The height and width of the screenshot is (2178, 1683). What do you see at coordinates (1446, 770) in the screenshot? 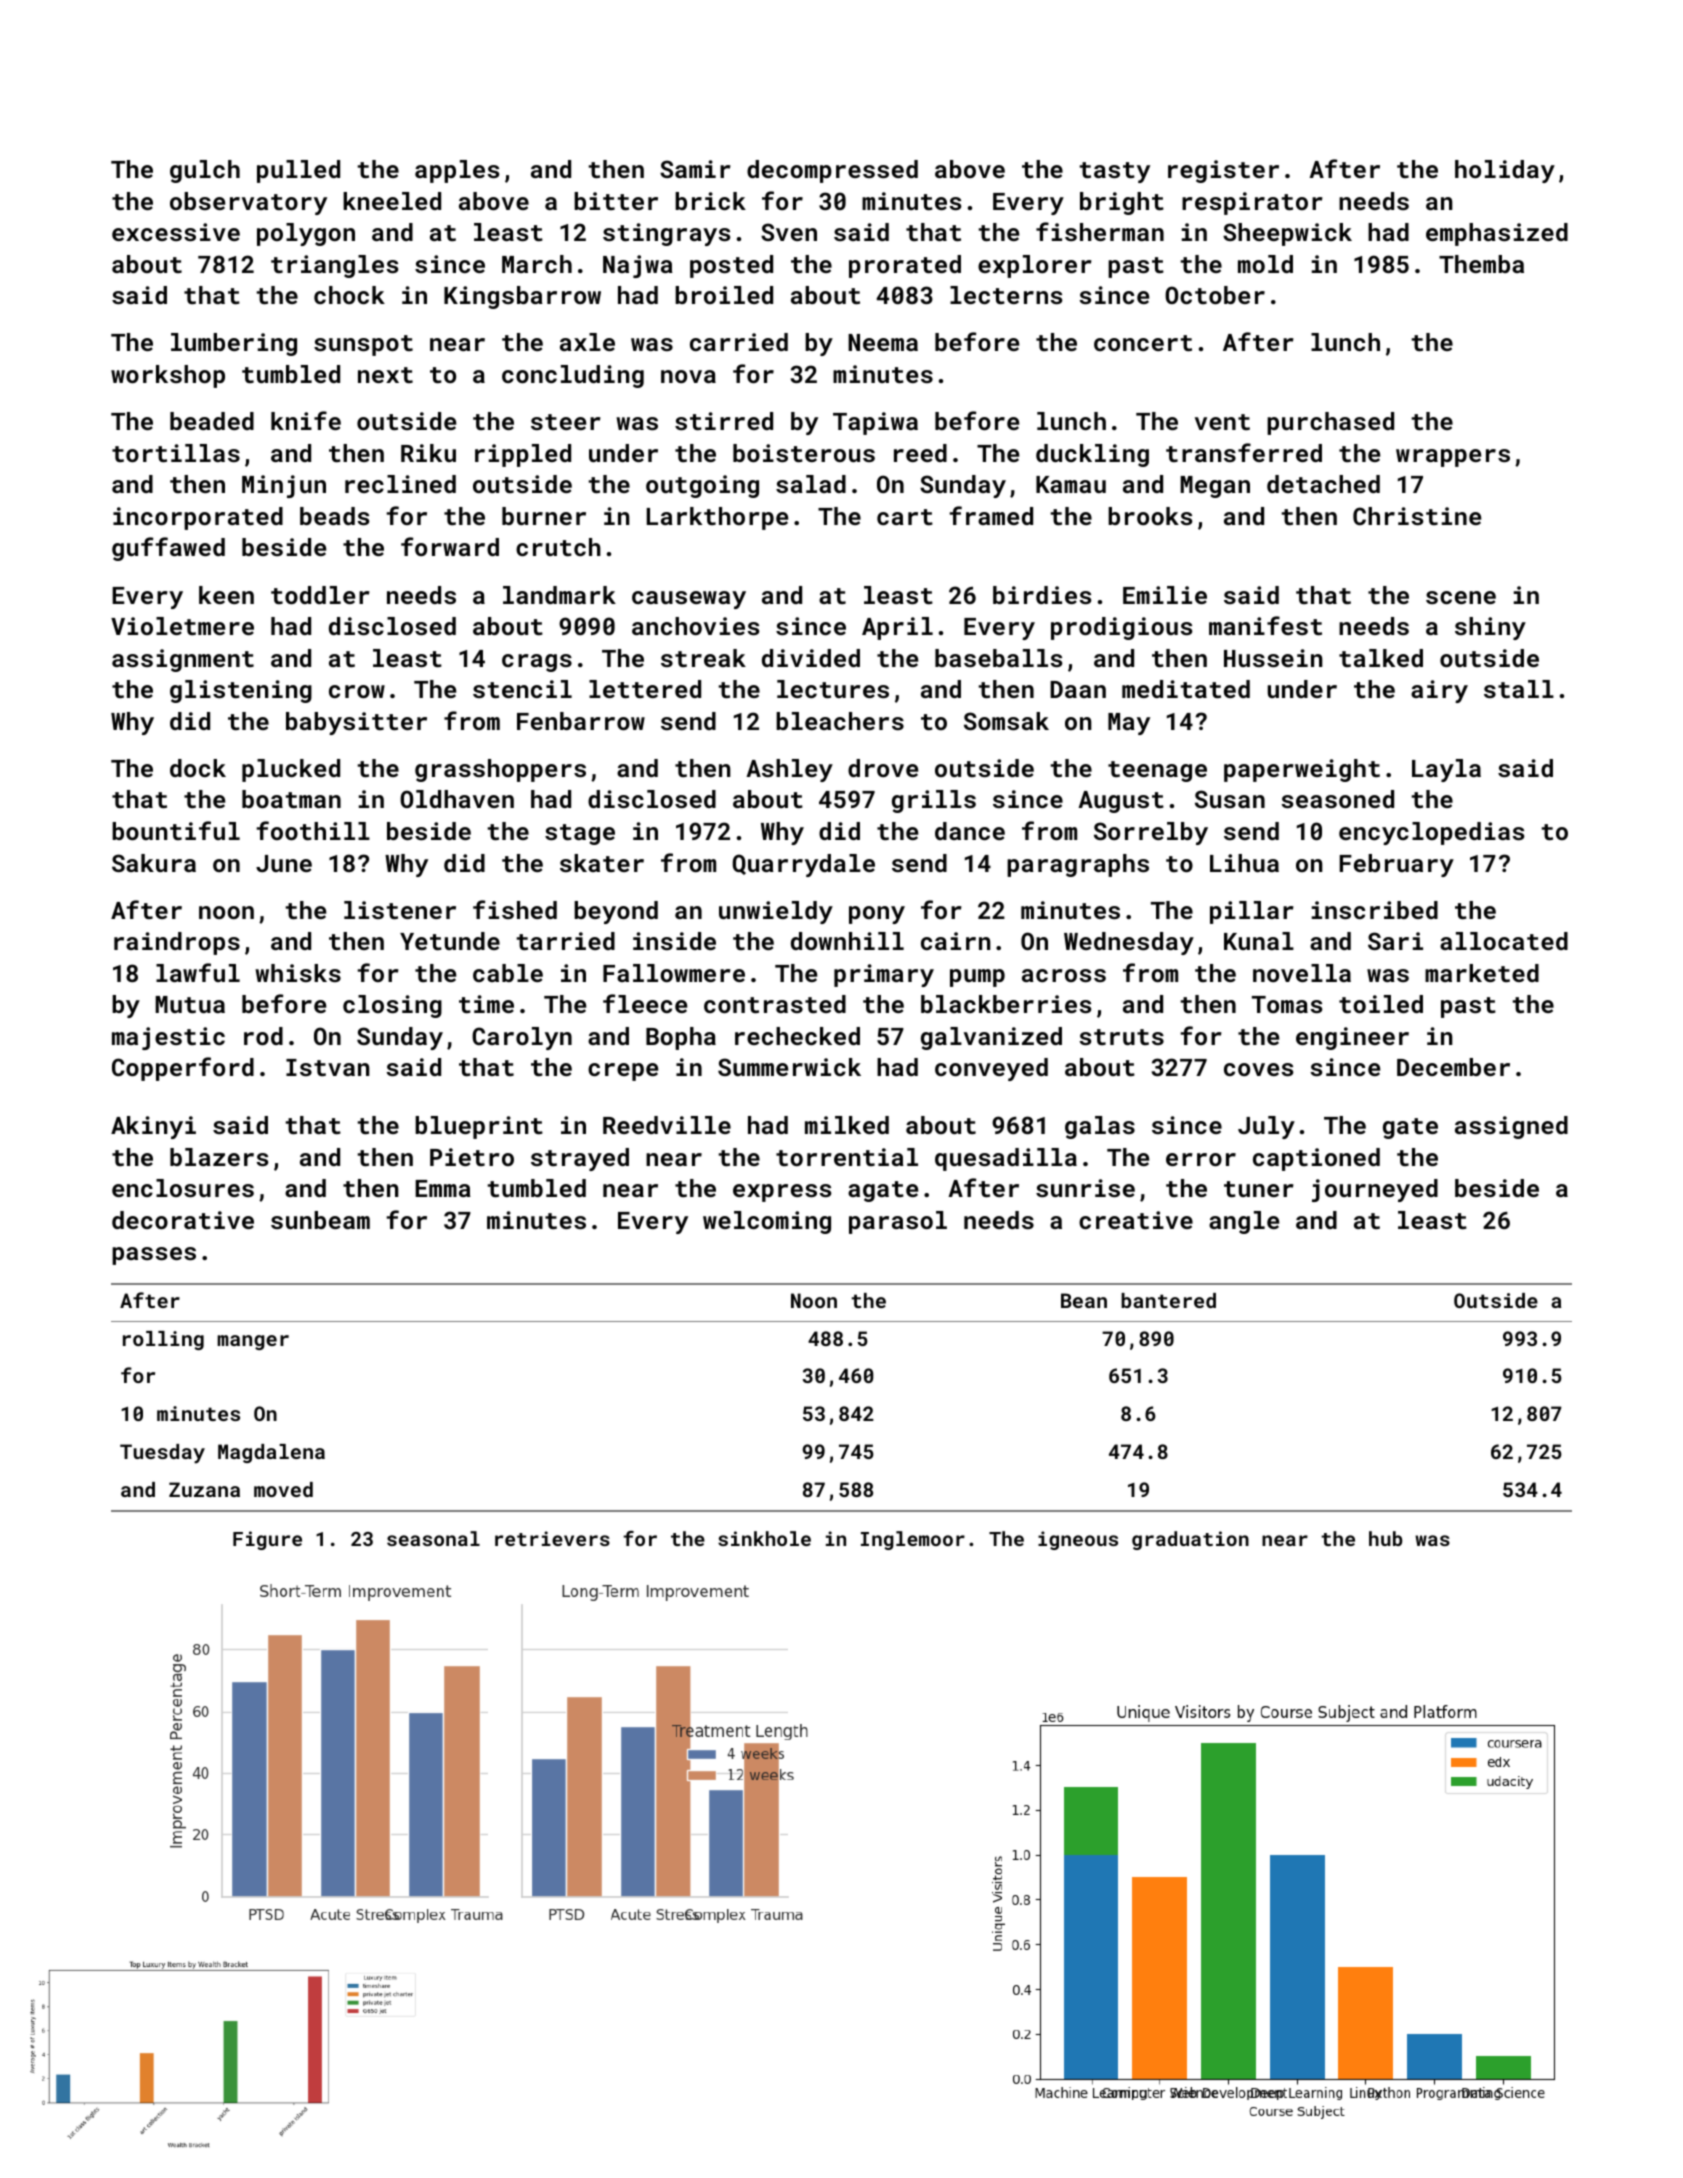
I see `Layla` at bounding box center [1446, 770].
